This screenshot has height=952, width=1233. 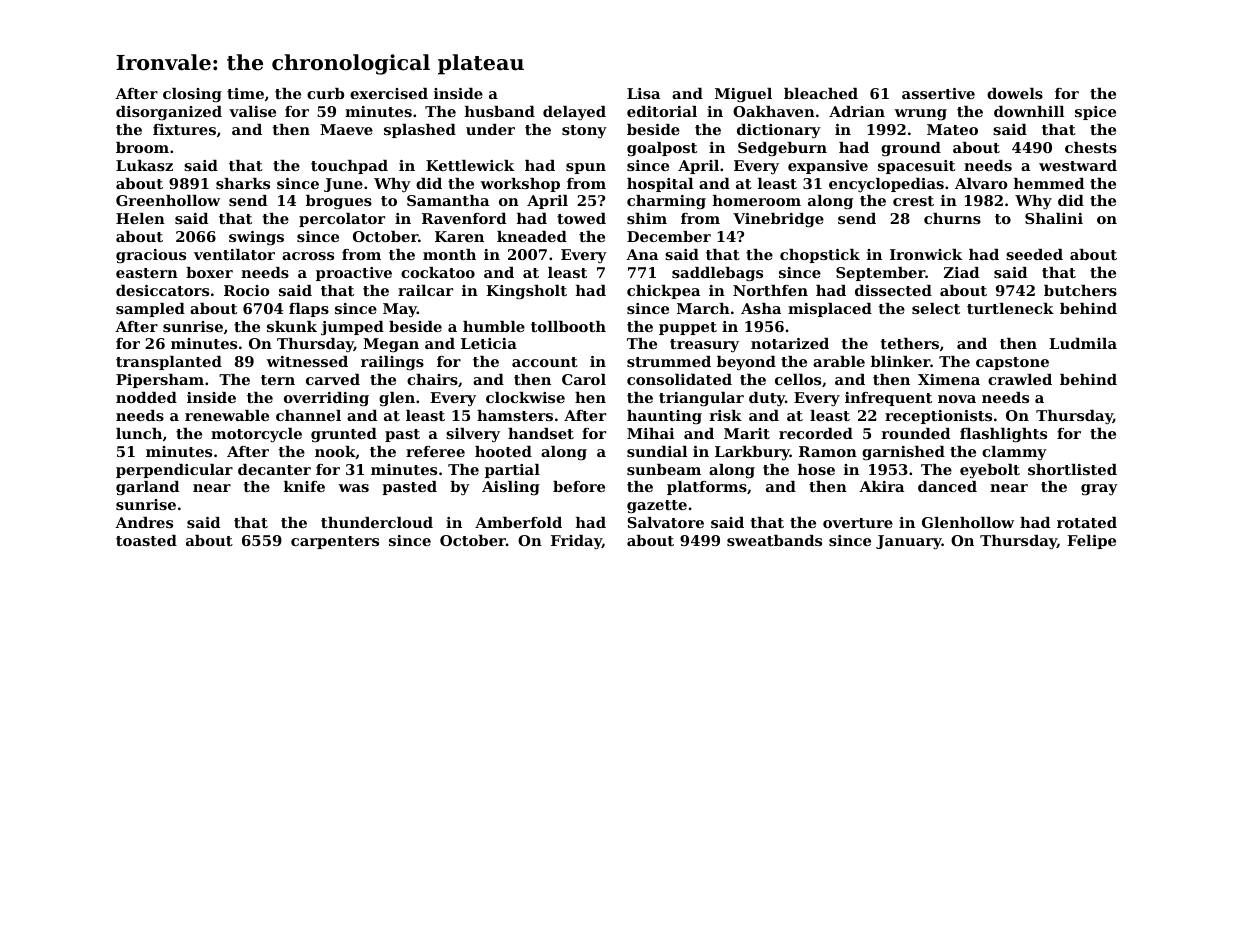 What do you see at coordinates (920, 114) in the screenshot?
I see `wrung` at bounding box center [920, 114].
